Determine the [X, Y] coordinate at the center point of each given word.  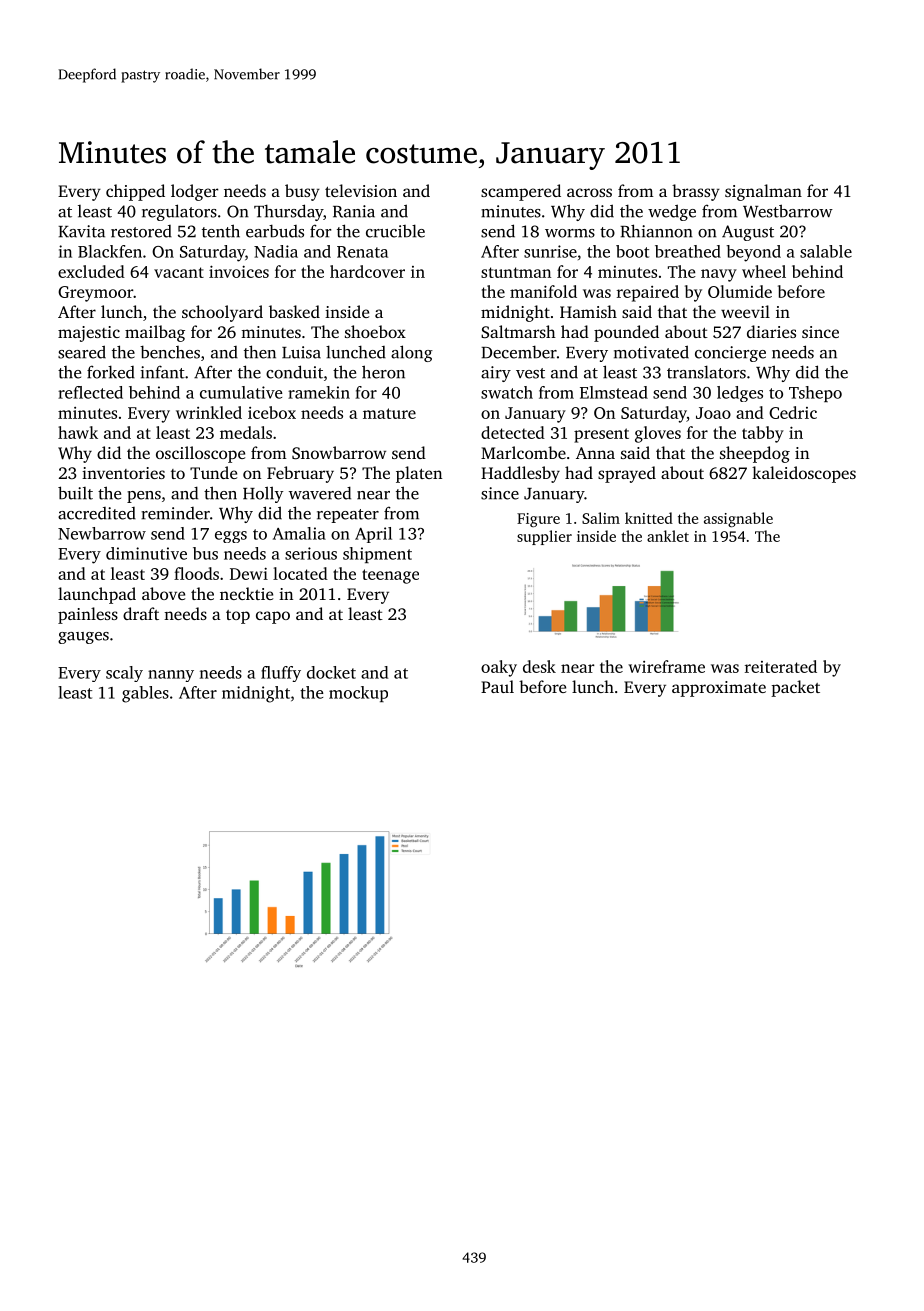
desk [539, 666]
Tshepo [815, 394]
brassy [696, 192]
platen [419, 474]
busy [302, 192]
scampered [521, 192]
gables [145, 694]
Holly [263, 494]
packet [795, 688]
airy [496, 374]
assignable [738, 519]
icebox [272, 412]
